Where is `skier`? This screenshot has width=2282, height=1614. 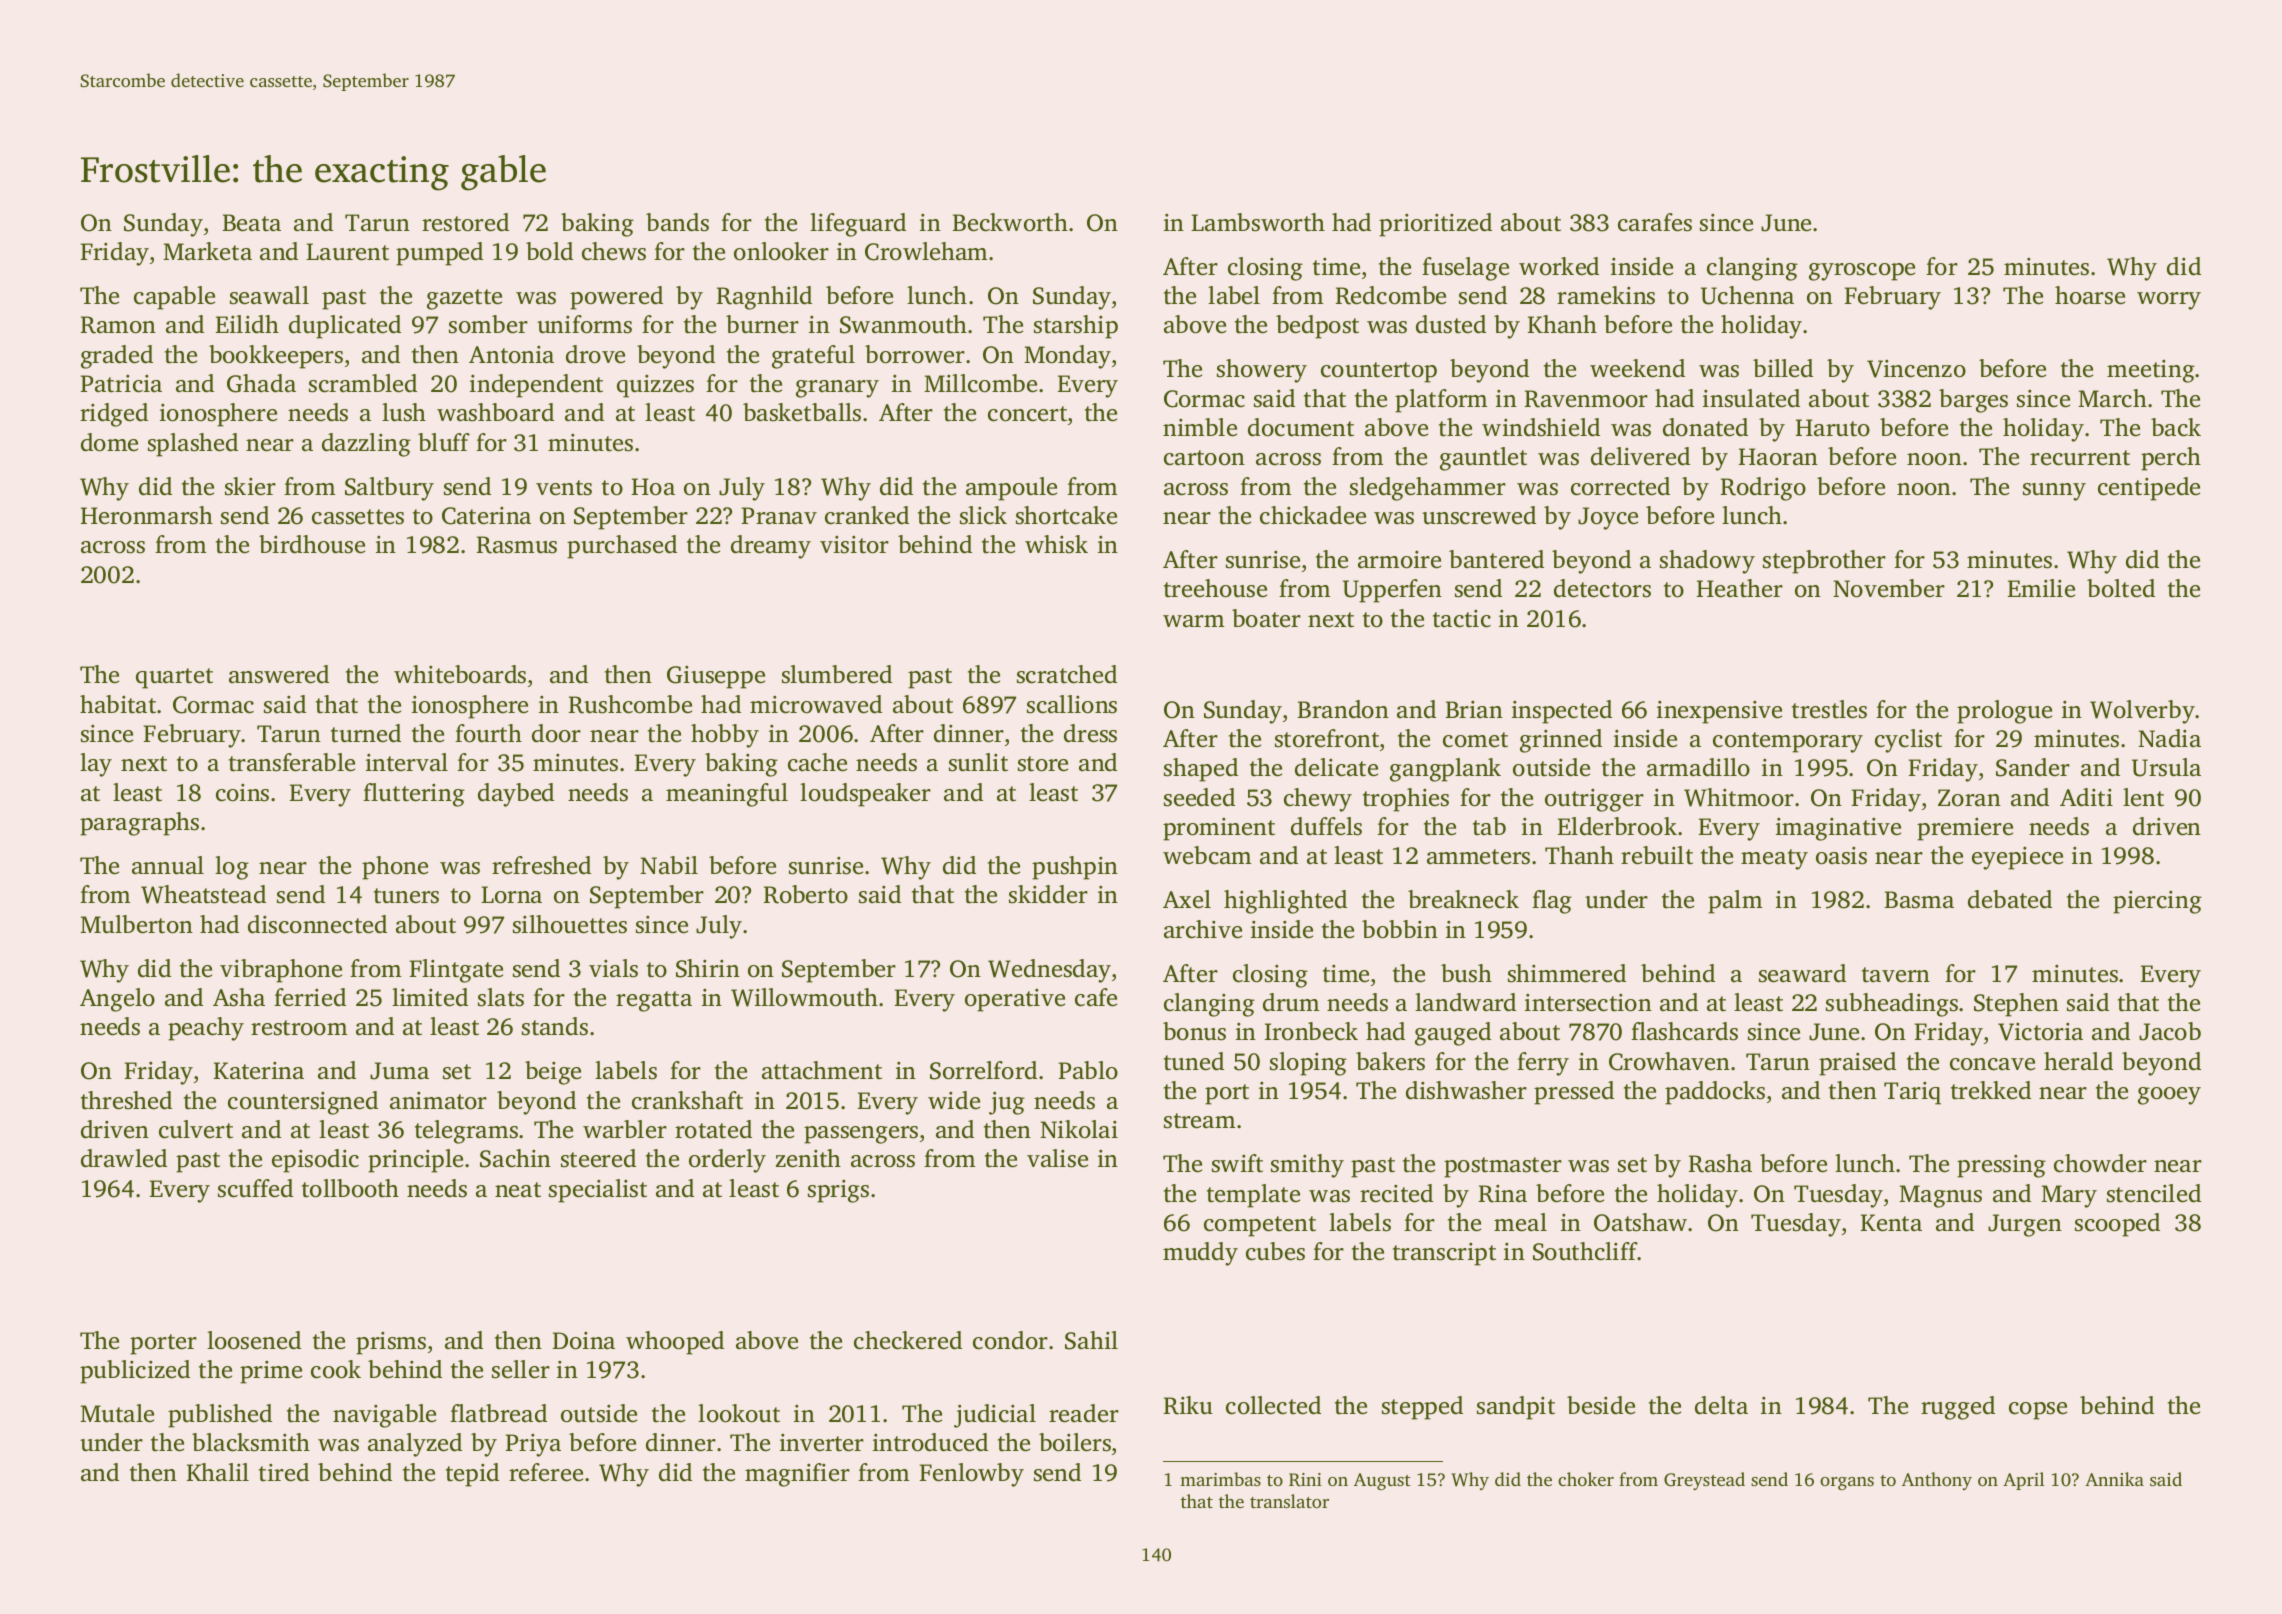 skier is located at coordinates (250, 486).
